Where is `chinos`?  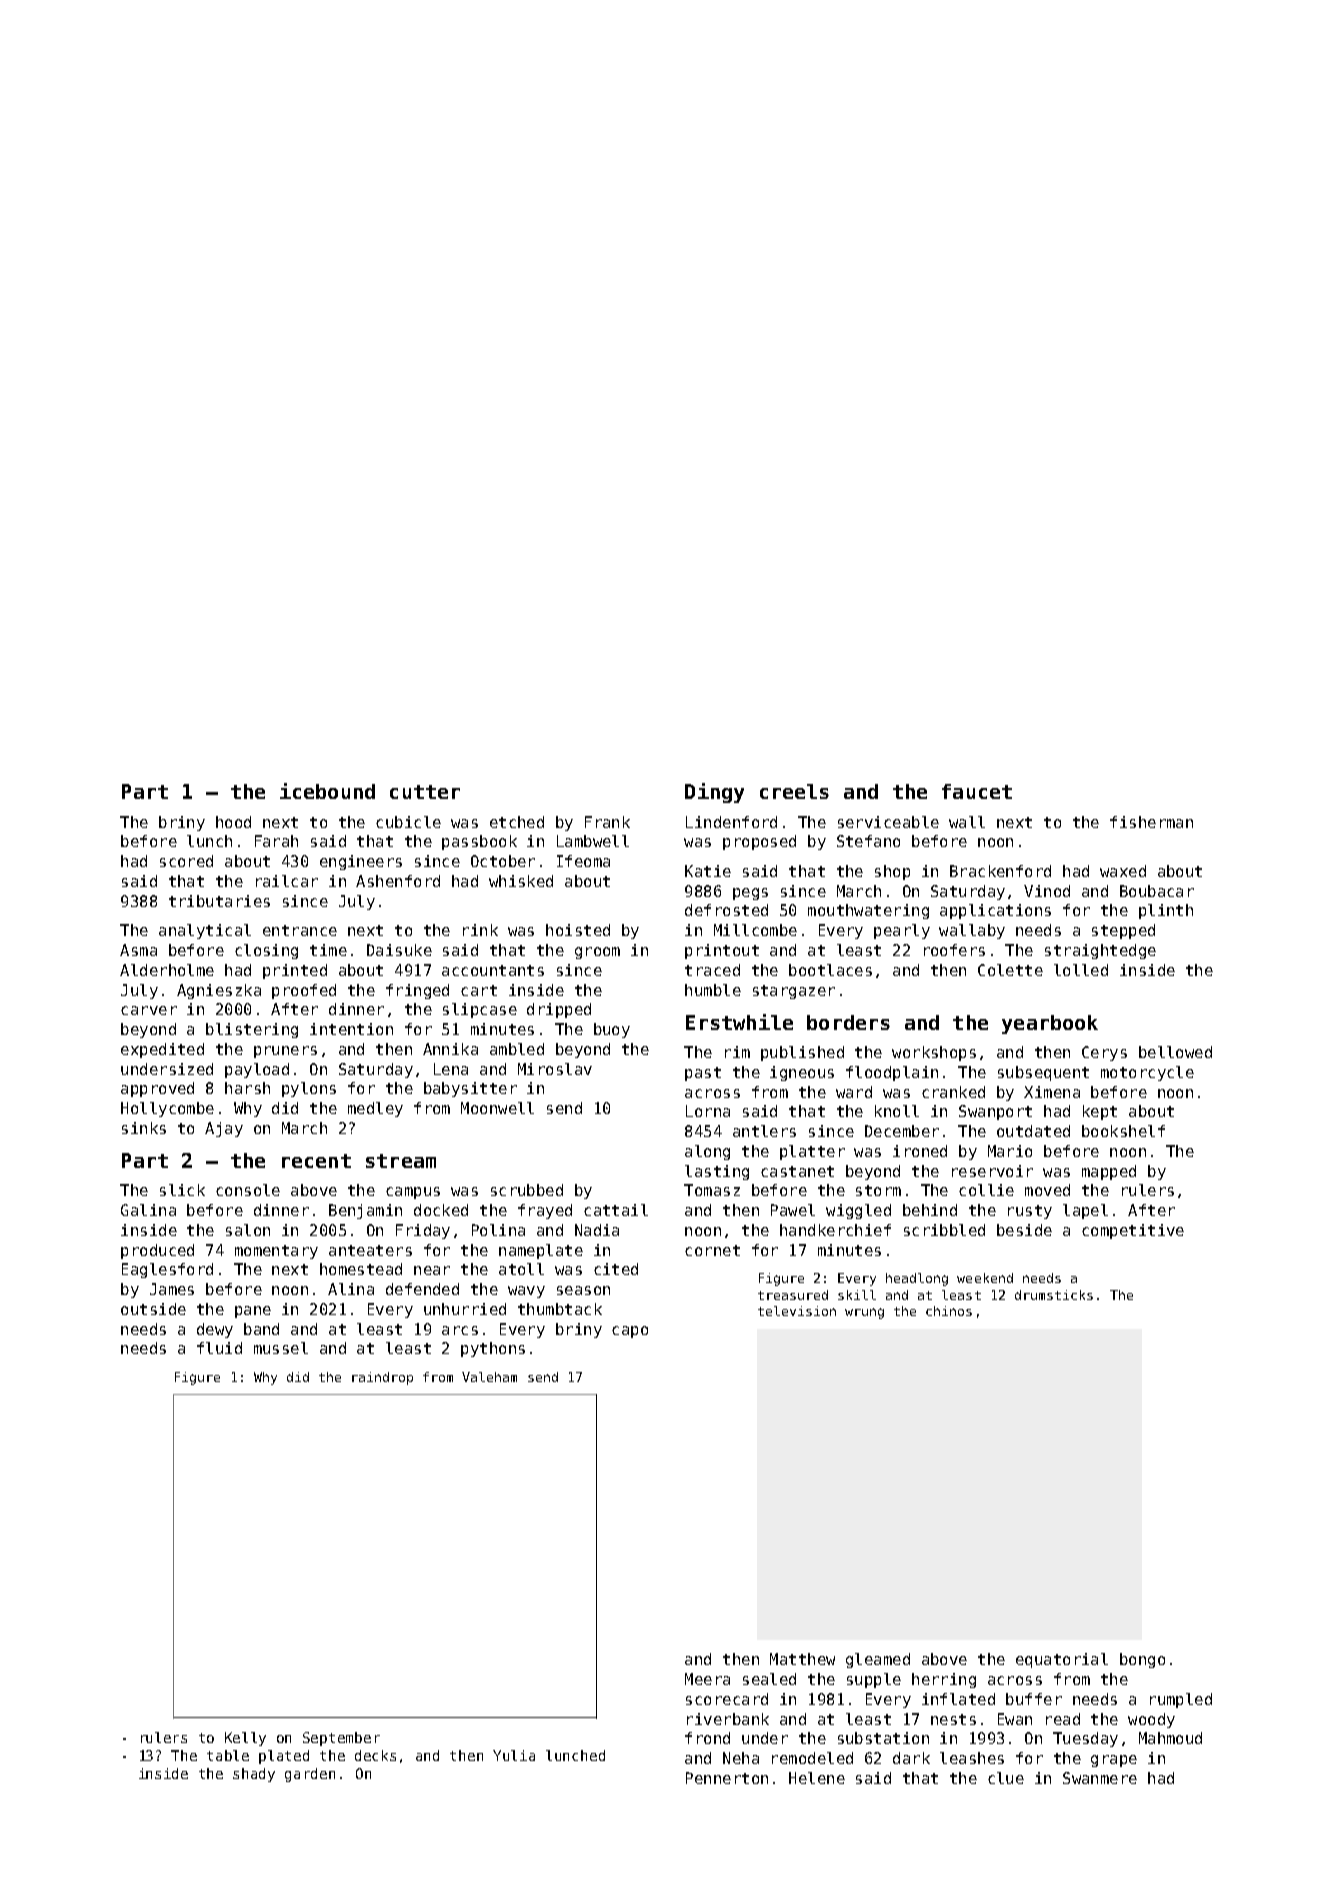 chinos is located at coordinates (949, 1311).
